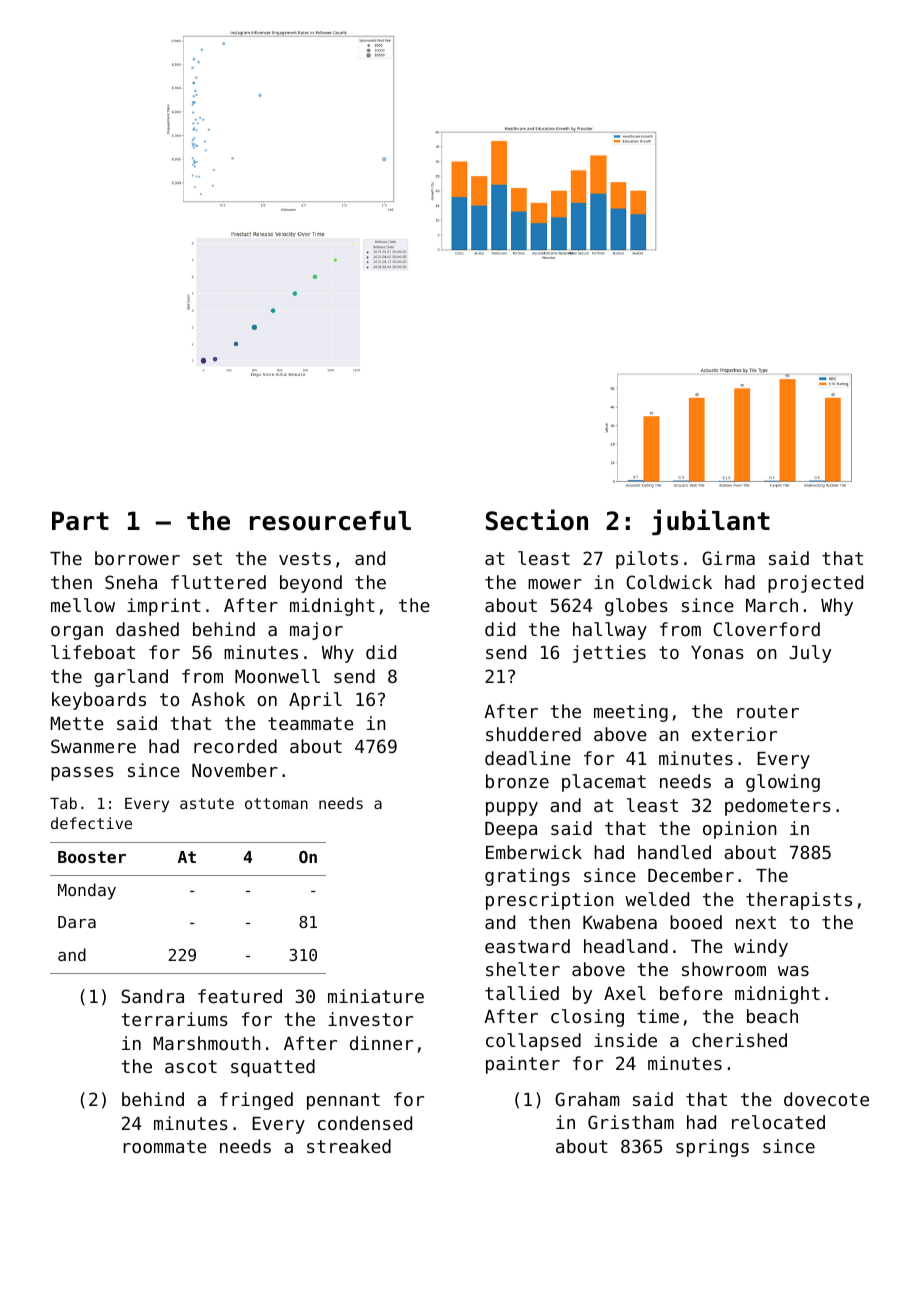 This screenshot has width=924, height=1314. Describe the element at coordinates (657, 899) in the screenshot. I see `welded` at that location.
